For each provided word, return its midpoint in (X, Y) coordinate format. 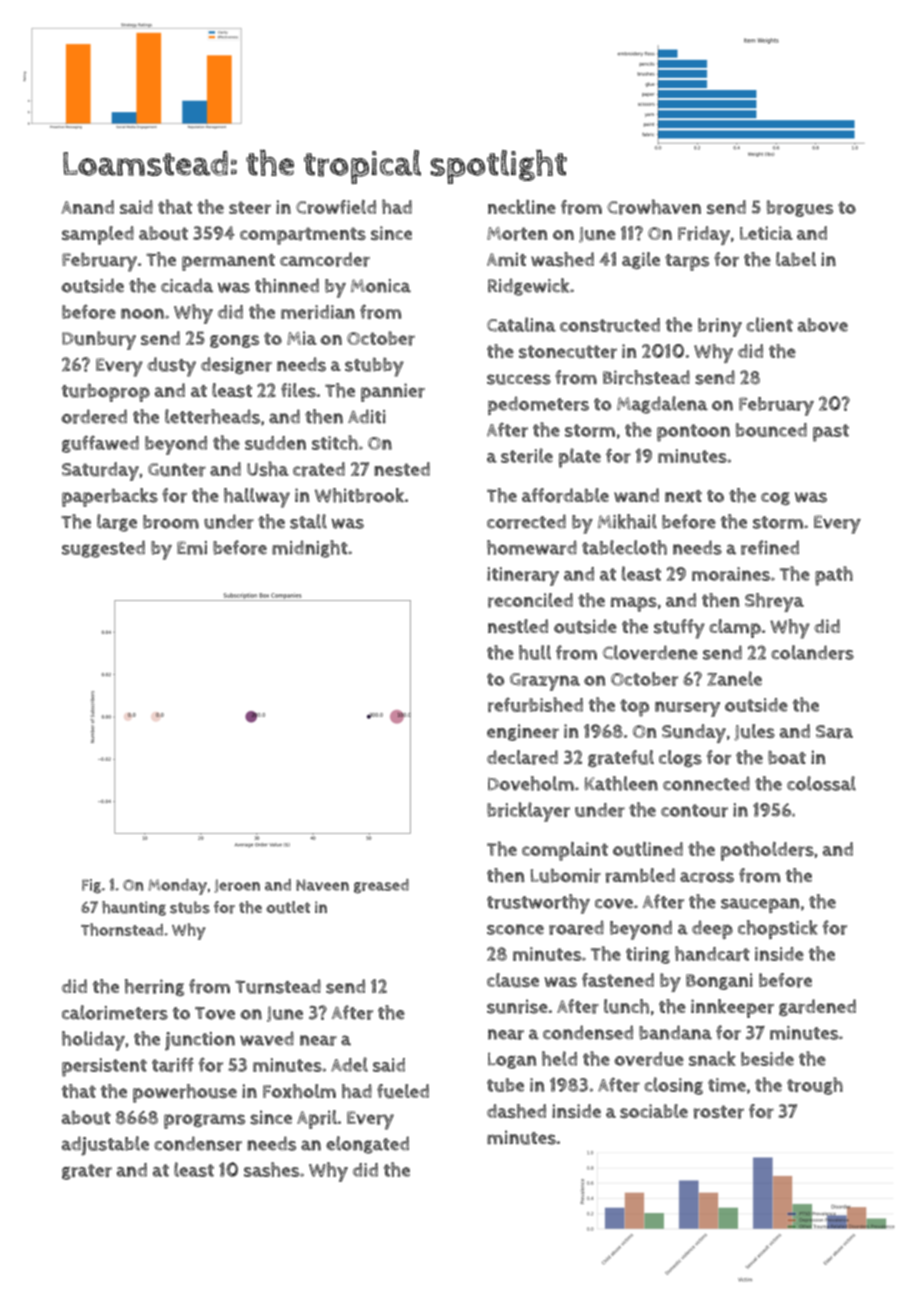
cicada (187, 285)
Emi (192, 548)
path (834, 576)
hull (535, 652)
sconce (515, 929)
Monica (381, 286)
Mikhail (627, 521)
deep (712, 929)
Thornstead (122, 929)
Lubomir (566, 875)
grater (87, 1172)
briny (720, 327)
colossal (821, 783)
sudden (275, 443)
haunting (134, 908)
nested (402, 469)
